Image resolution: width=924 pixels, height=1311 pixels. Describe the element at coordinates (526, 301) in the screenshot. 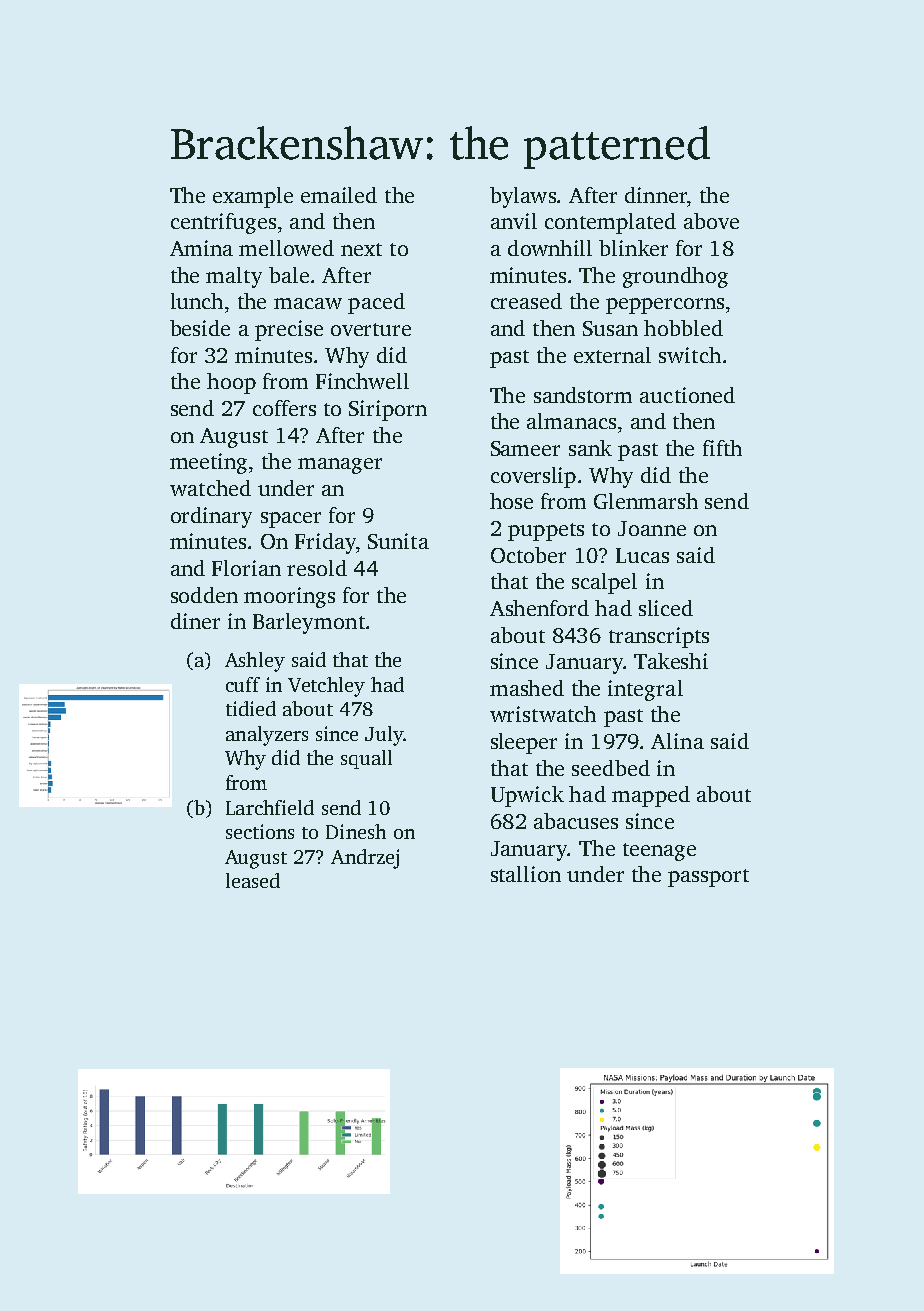

I see `creased` at that location.
